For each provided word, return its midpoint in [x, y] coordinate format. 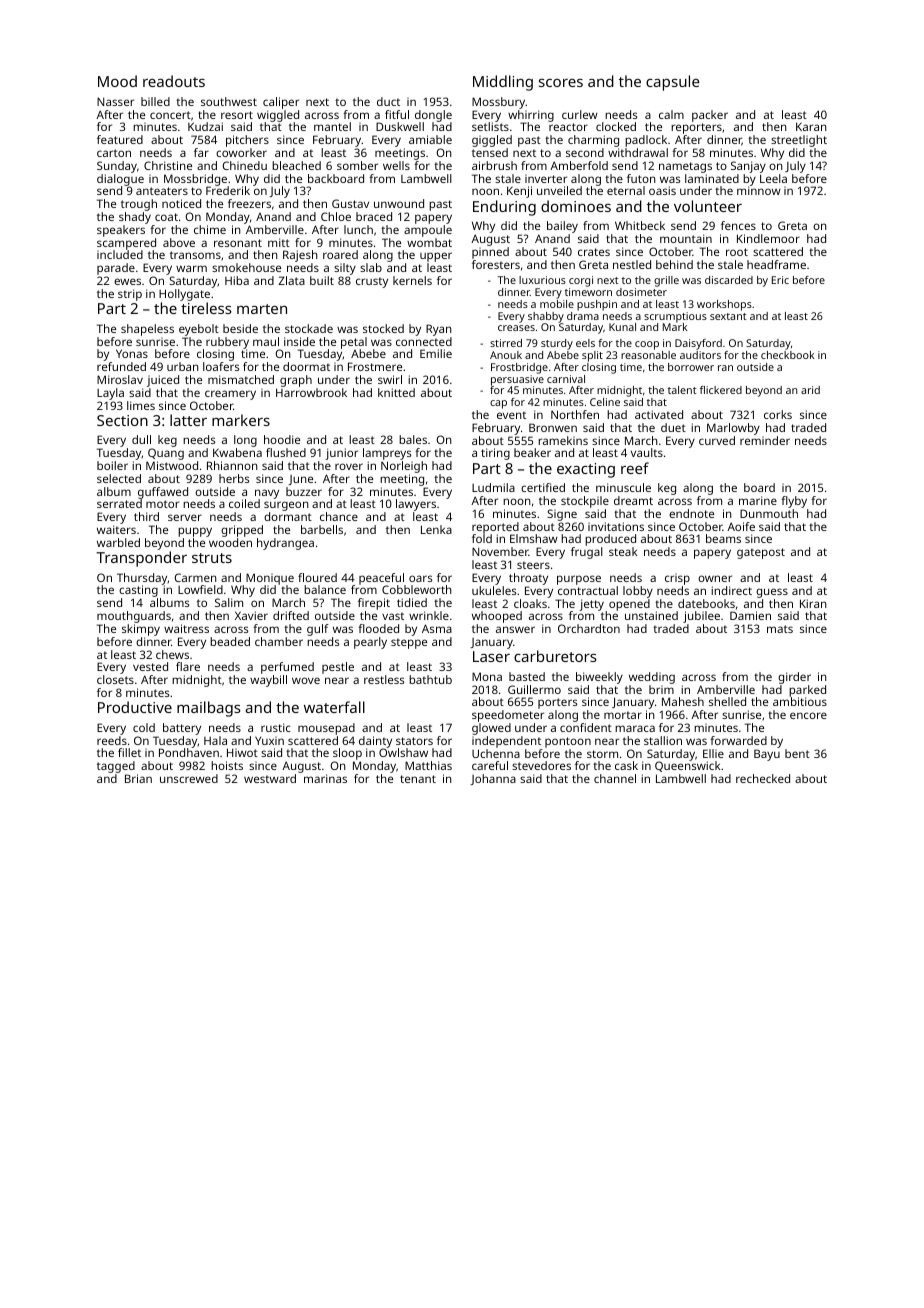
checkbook [788, 355]
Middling [503, 83]
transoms [195, 255]
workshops [724, 305]
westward [270, 778]
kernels [412, 280]
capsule [672, 83]
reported [495, 528]
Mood [117, 81]
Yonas [132, 353]
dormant [288, 516]
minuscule [623, 487]
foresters [496, 264]
